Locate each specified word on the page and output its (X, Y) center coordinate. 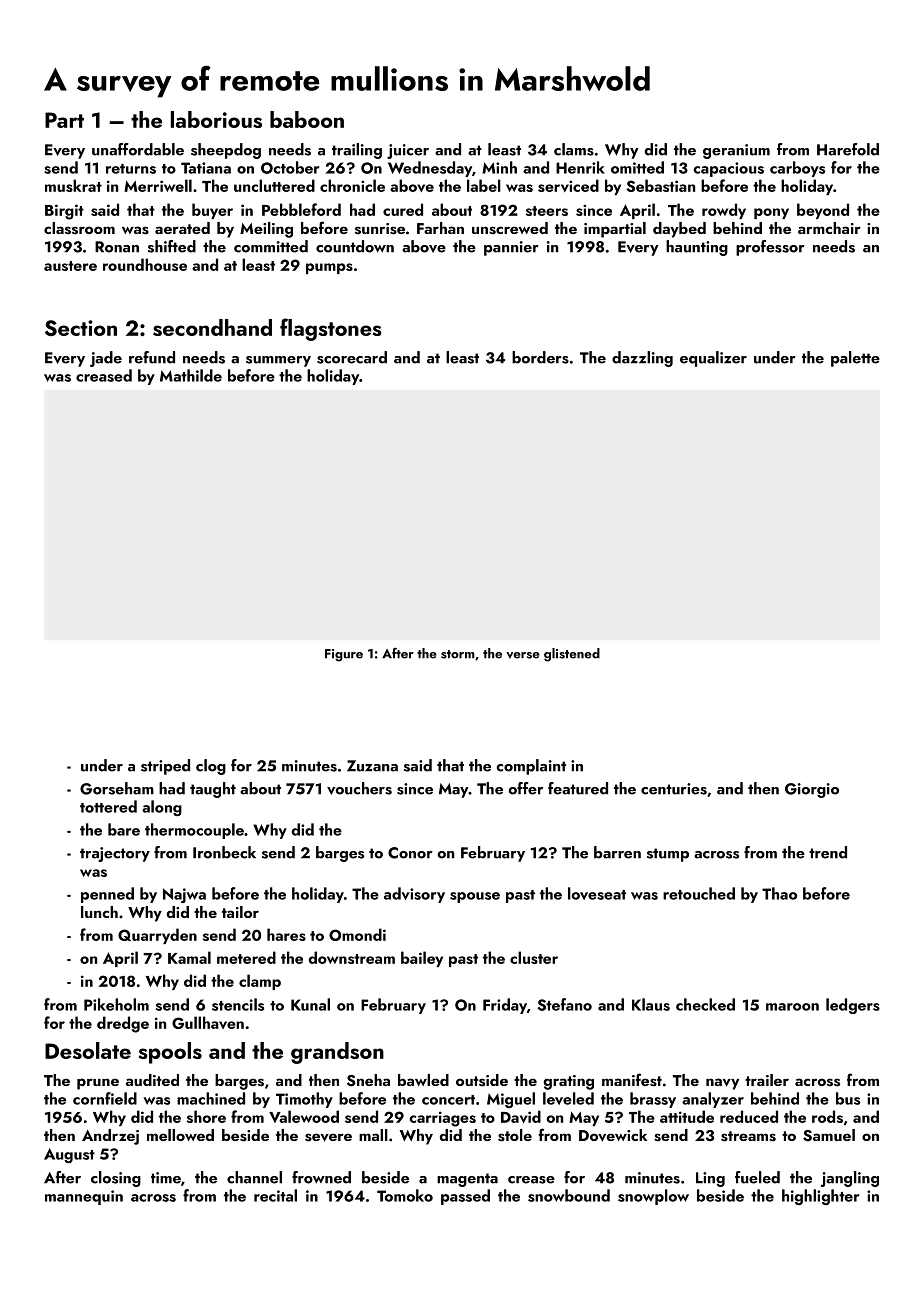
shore (206, 1116)
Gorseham (117, 788)
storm (458, 654)
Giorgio (812, 790)
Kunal (310, 1004)
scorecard (352, 357)
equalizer (713, 359)
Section (81, 328)
